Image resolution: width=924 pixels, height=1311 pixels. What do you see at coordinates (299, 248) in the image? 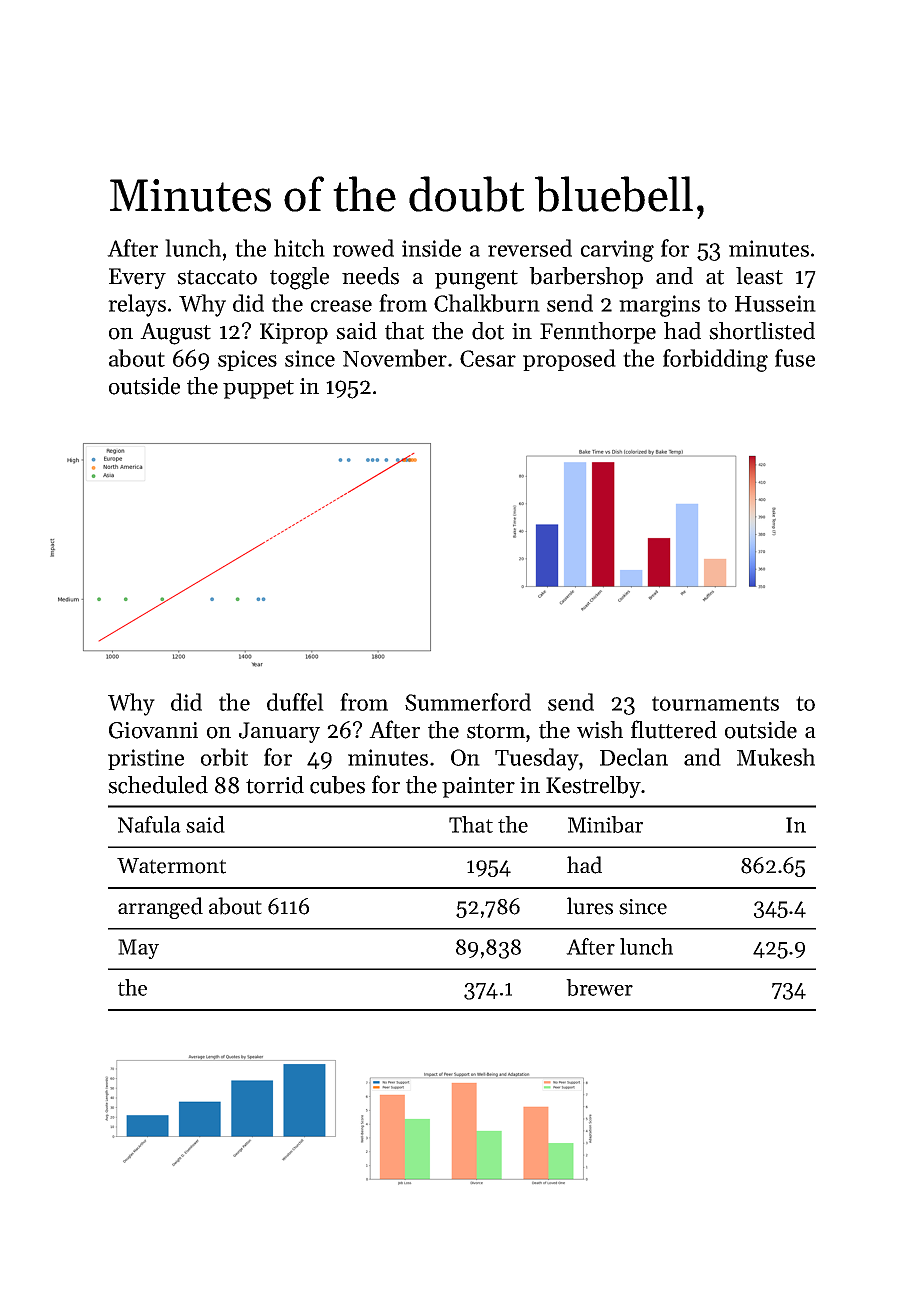
I see `hitch` at bounding box center [299, 248].
